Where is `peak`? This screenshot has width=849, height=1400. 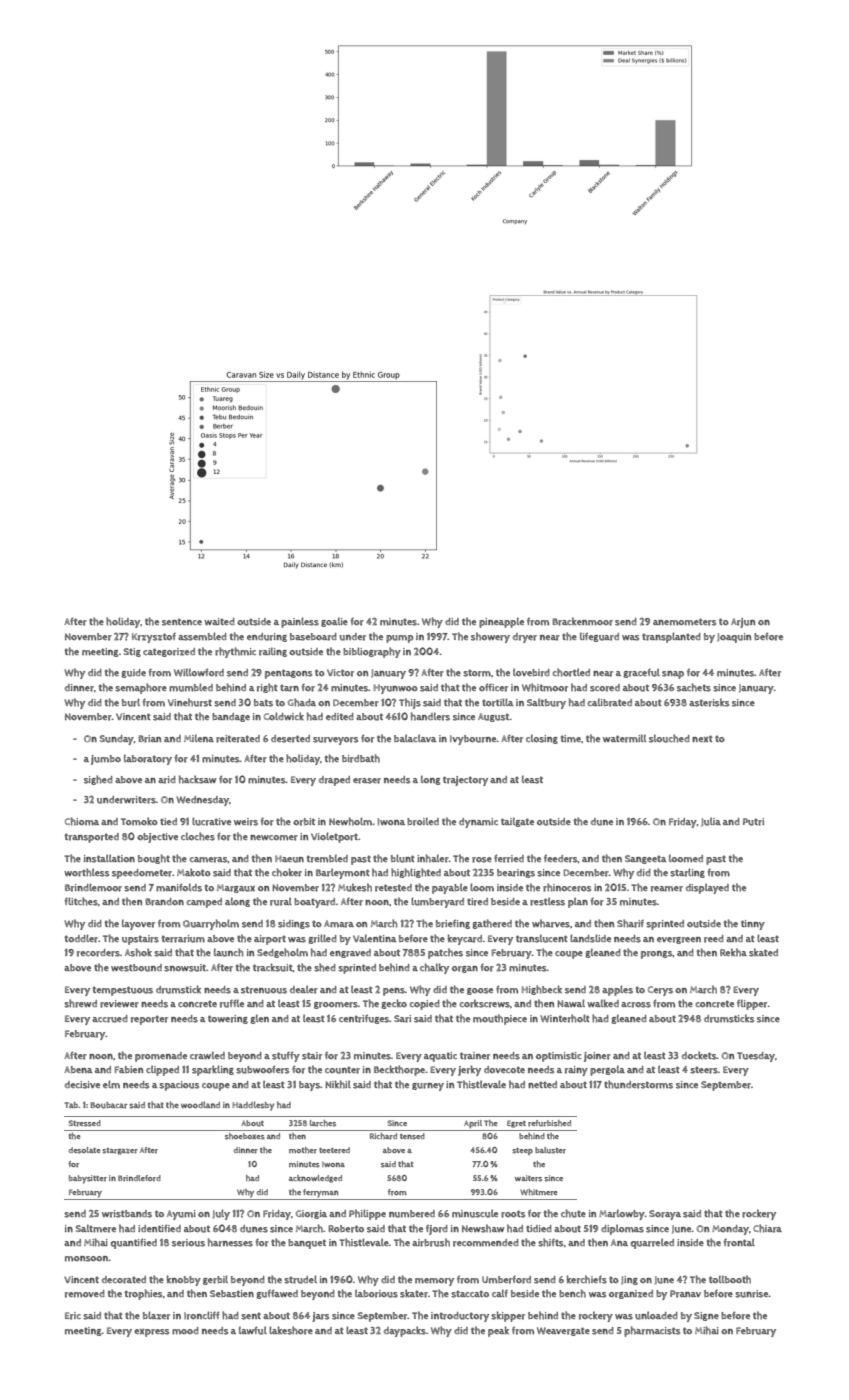 peak is located at coordinates (498, 1331).
